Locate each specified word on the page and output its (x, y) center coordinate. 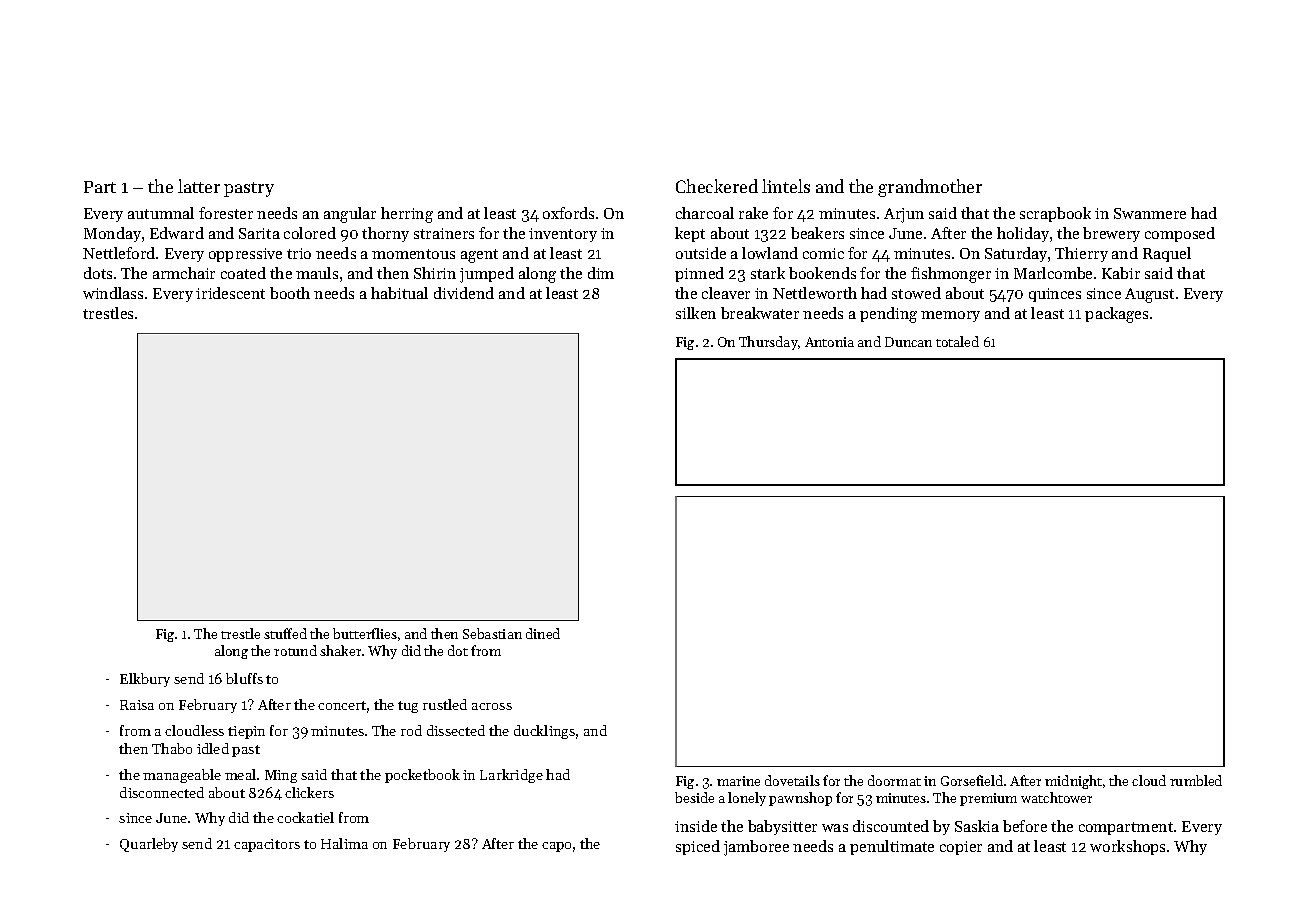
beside (694, 797)
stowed (916, 293)
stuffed (285, 633)
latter (199, 186)
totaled (957, 341)
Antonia (829, 342)
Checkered (717, 186)
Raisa (137, 705)
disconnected (162, 792)
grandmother (930, 188)
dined (543, 633)
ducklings (544, 732)
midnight (1073, 782)
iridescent (230, 293)
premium (988, 799)
